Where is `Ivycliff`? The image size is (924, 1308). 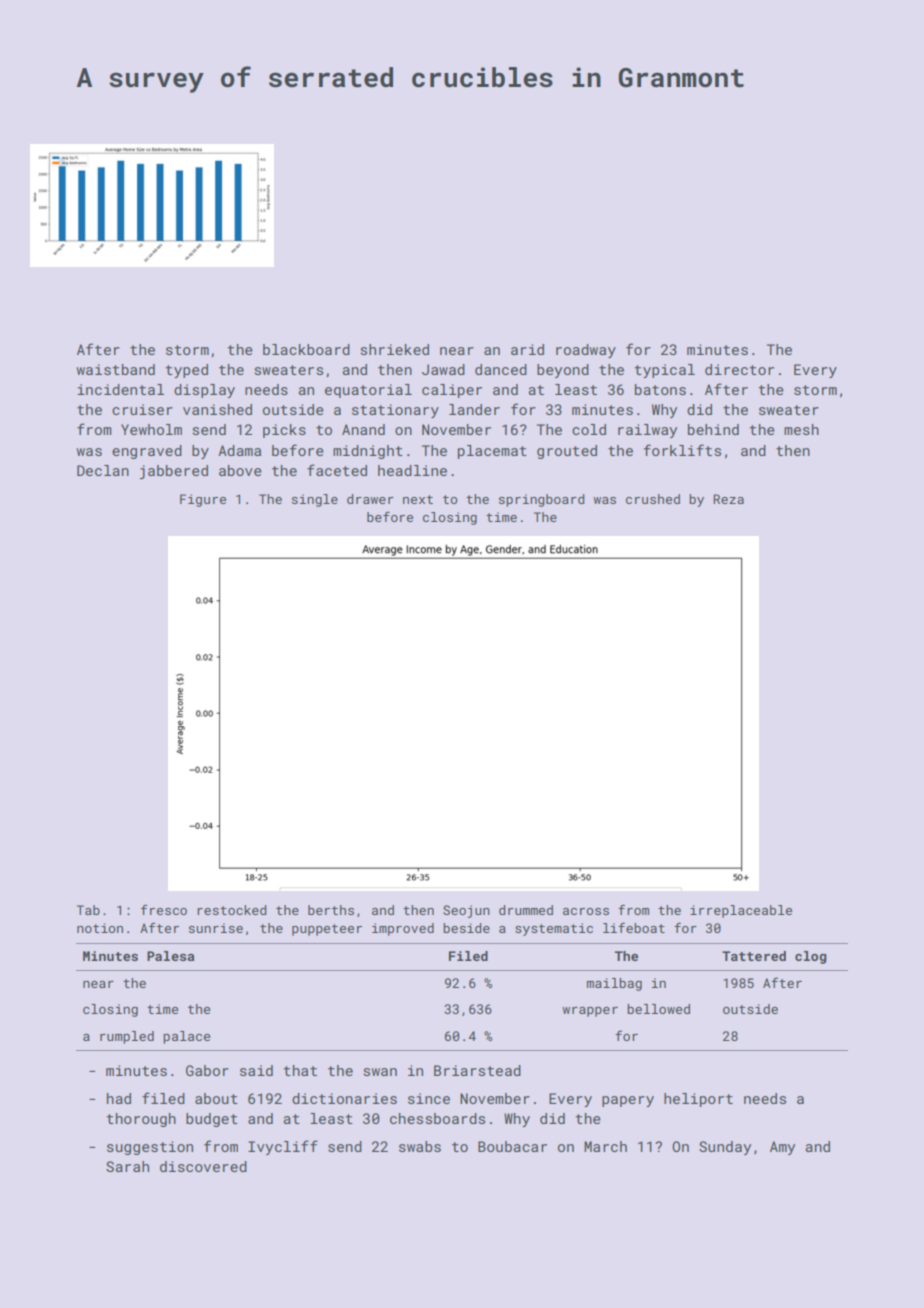 Ivycliff is located at coordinates (283, 1147).
